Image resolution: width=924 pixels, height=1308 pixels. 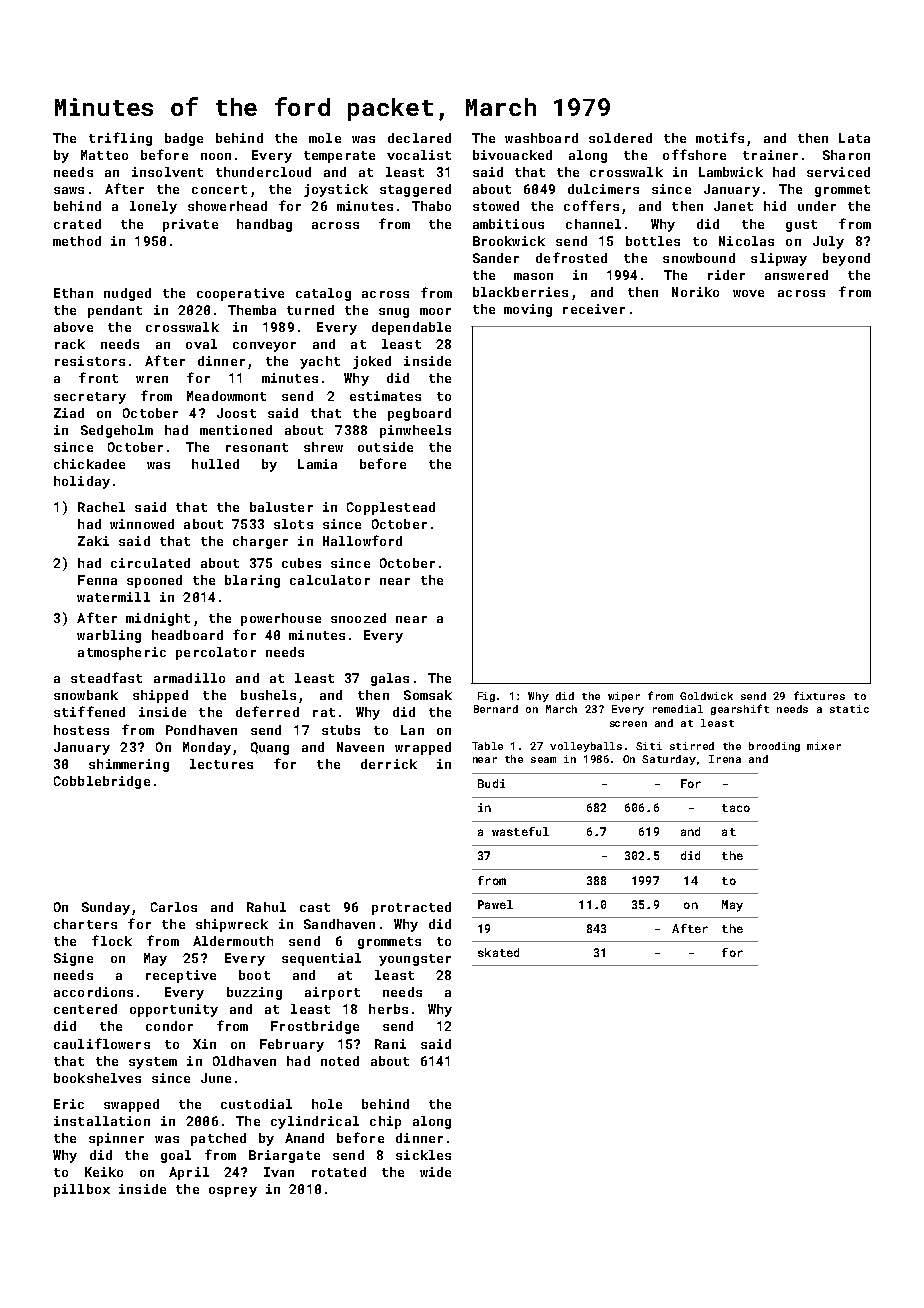 I want to click on taco, so click(x=736, y=808).
